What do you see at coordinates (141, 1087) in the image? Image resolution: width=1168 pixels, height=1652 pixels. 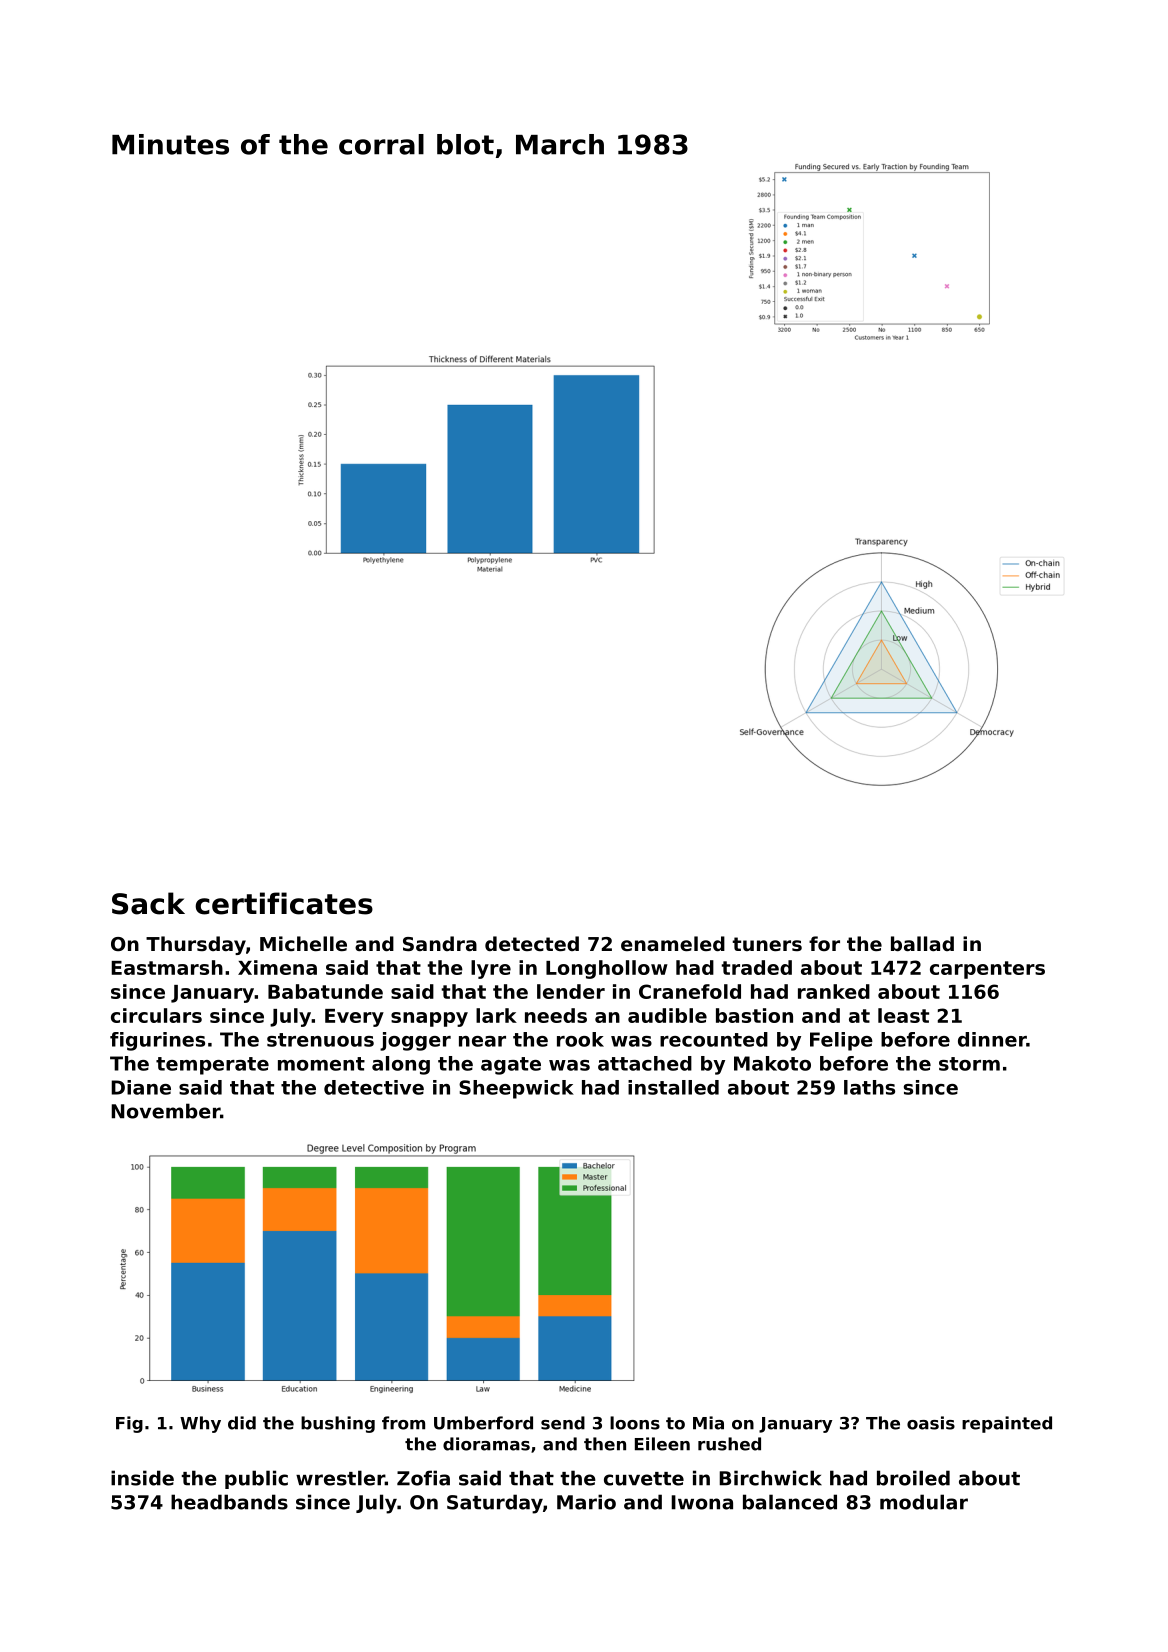 I see `Diane` at bounding box center [141, 1087].
